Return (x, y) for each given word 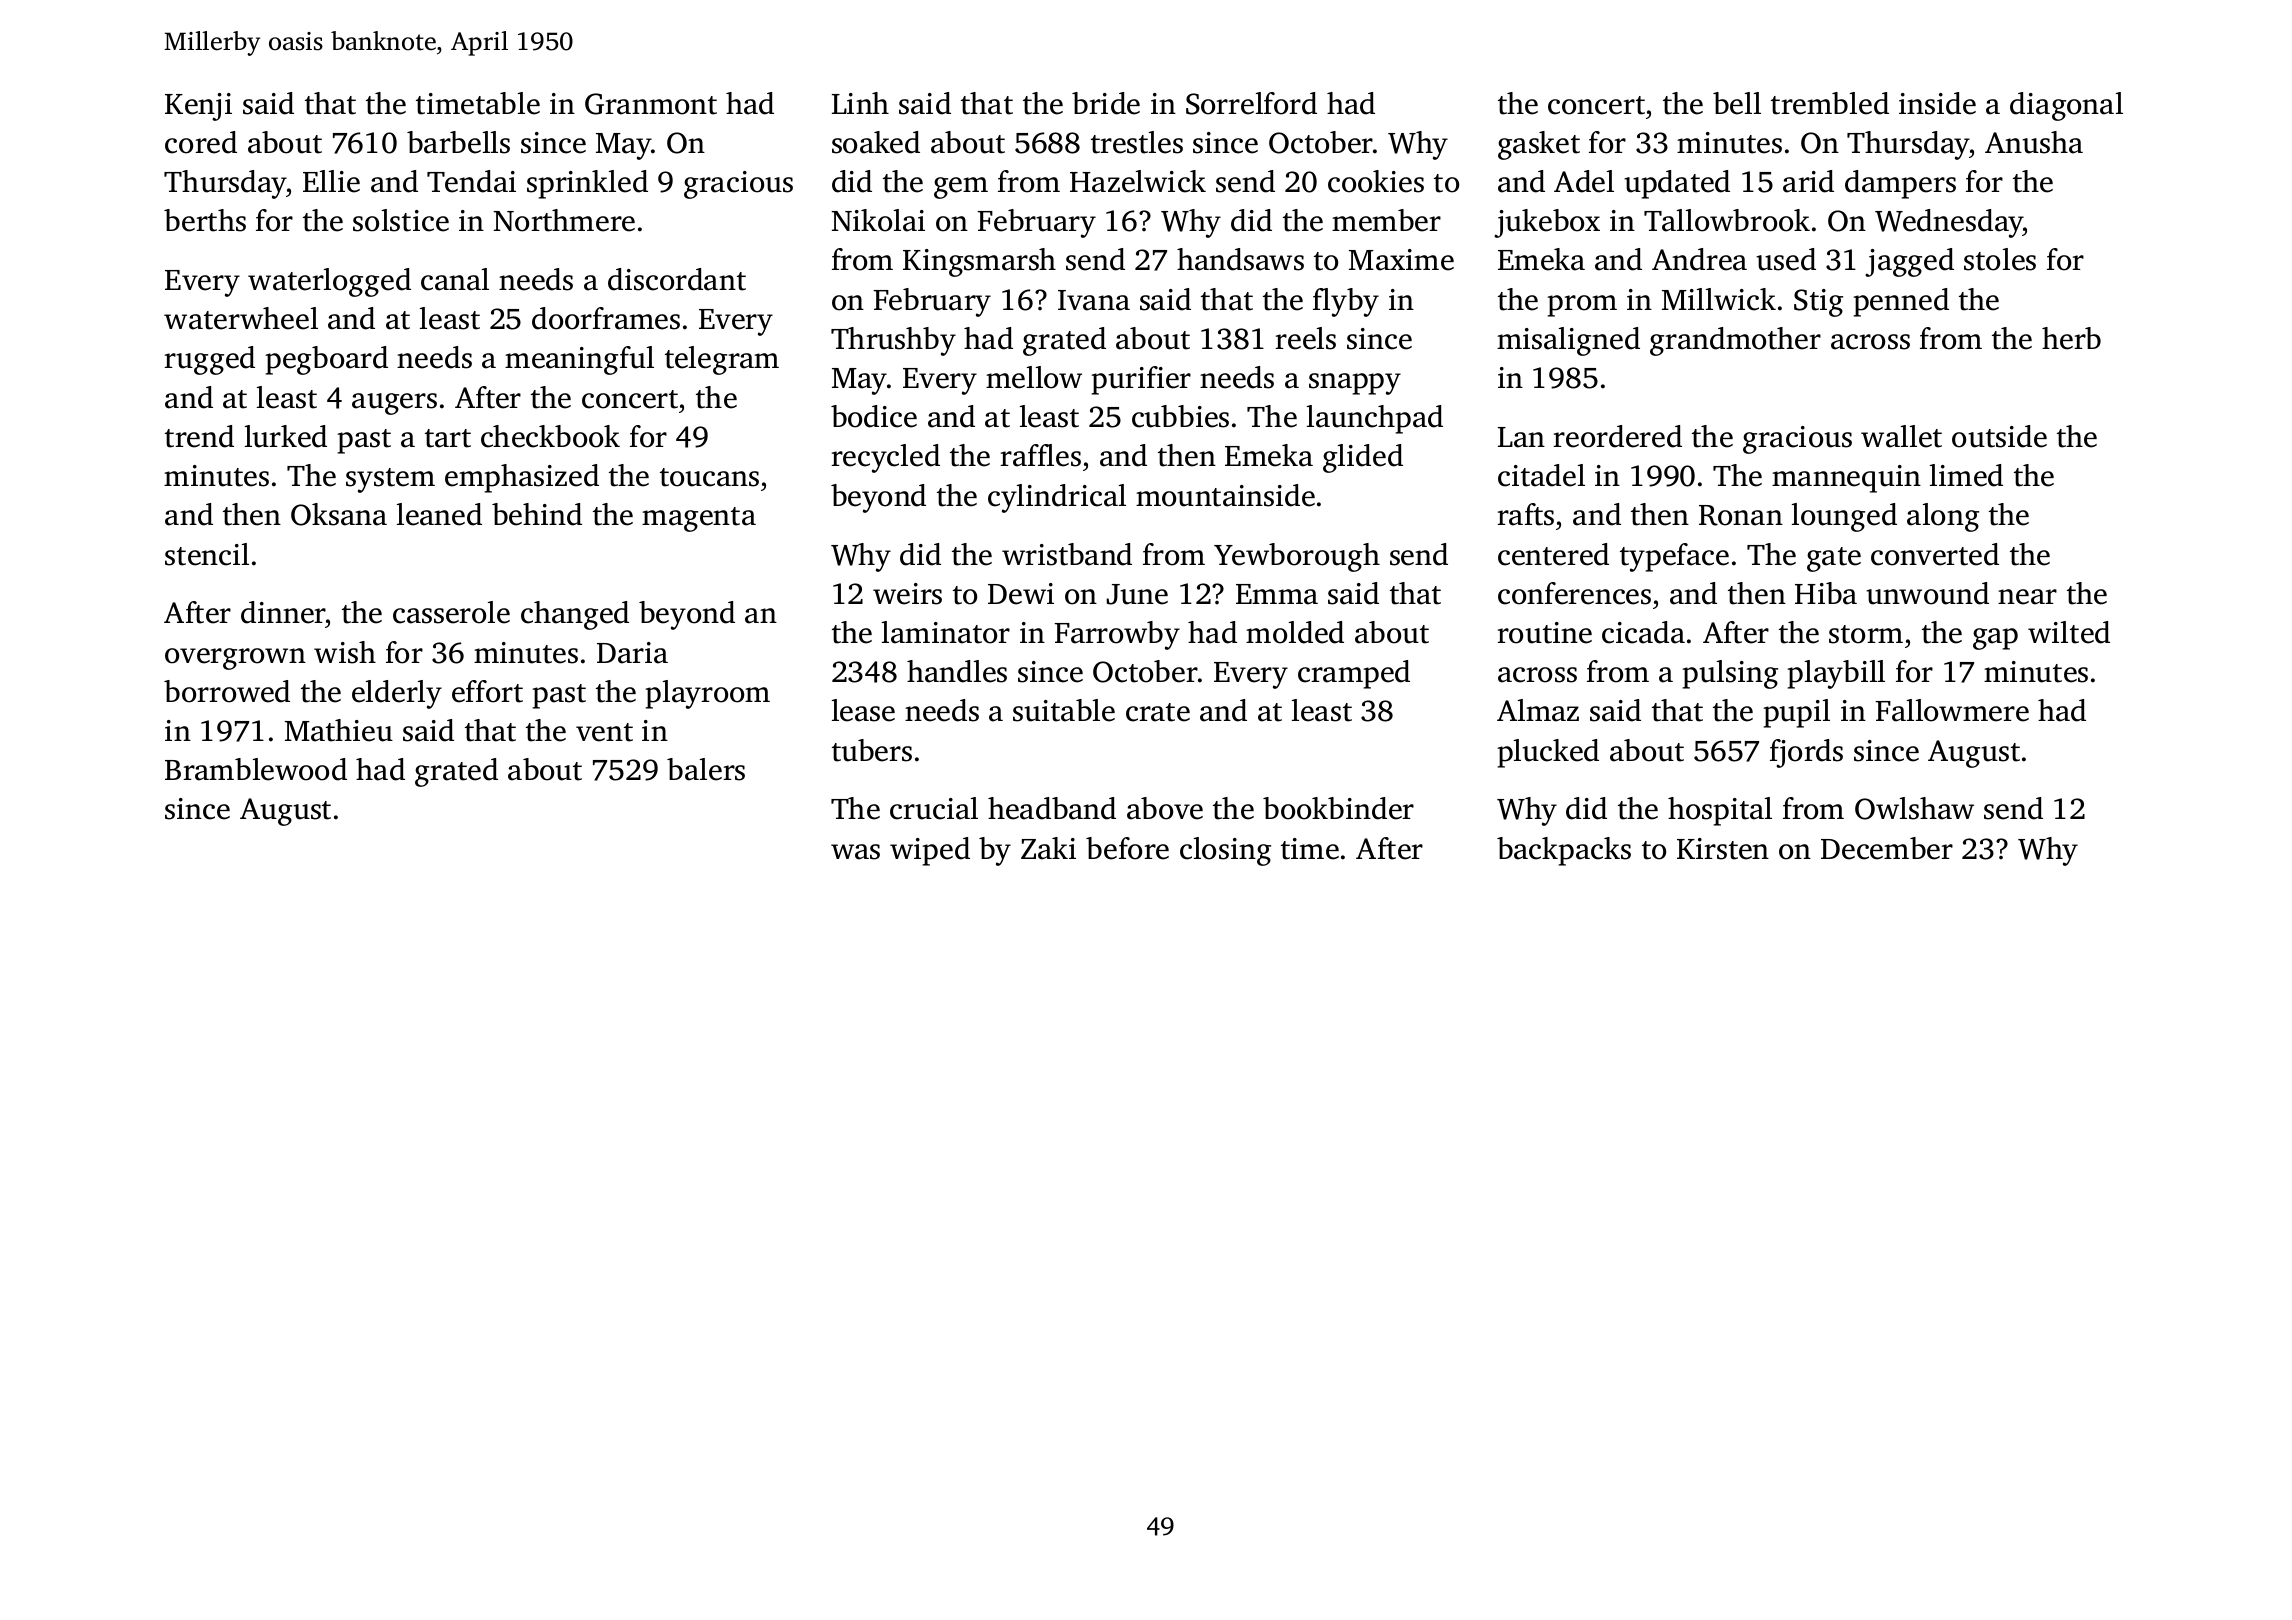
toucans (709, 477)
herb (2071, 338)
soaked (876, 142)
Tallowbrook (1727, 220)
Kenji (198, 107)
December (1887, 848)
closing (1225, 851)
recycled (885, 458)
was (855, 852)
